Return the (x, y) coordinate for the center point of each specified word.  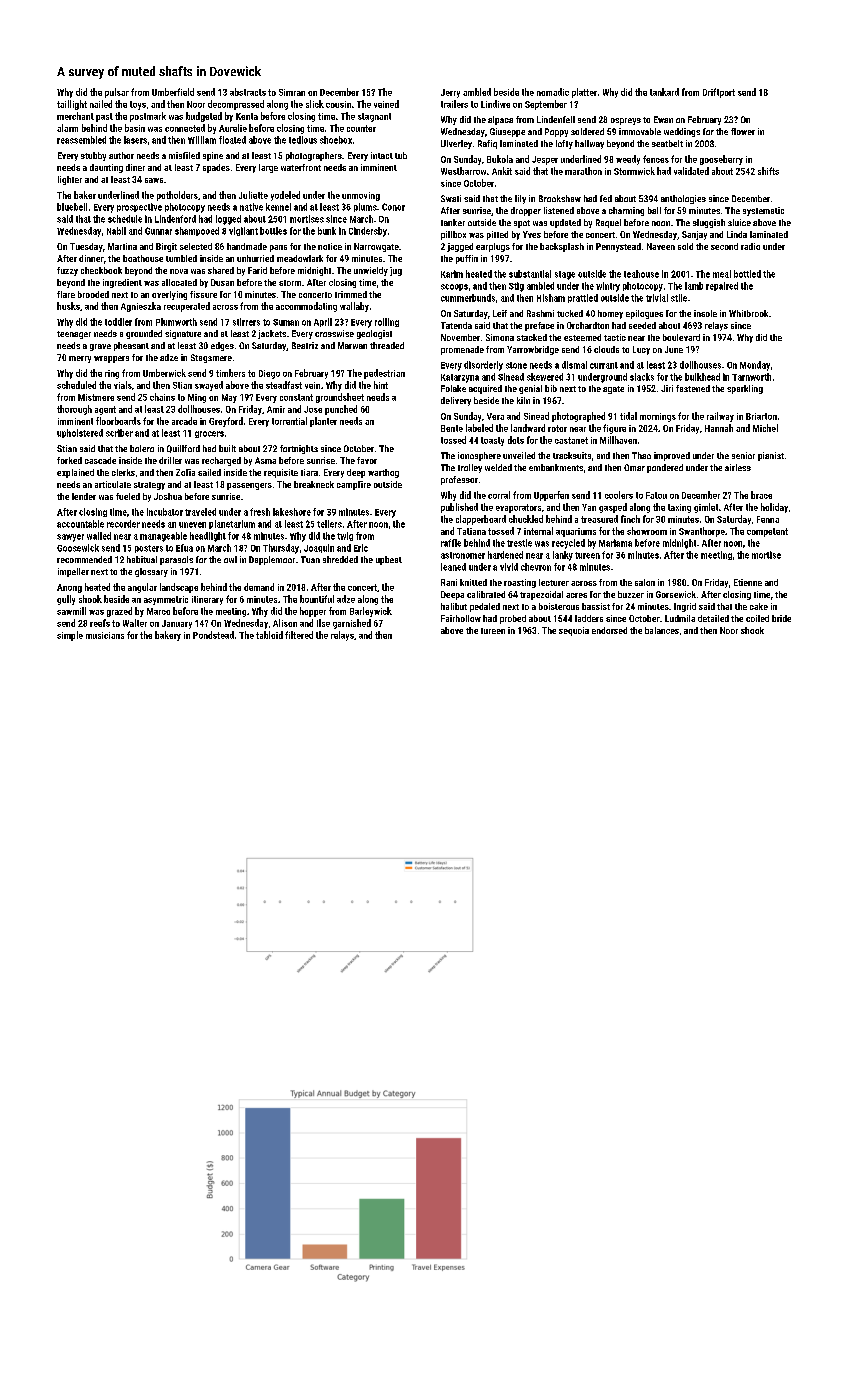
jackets (272, 334)
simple (70, 636)
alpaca (500, 120)
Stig (516, 287)
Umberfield (173, 92)
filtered (299, 635)
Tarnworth (751, 377)
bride (781, 618)
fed (606, 198)
